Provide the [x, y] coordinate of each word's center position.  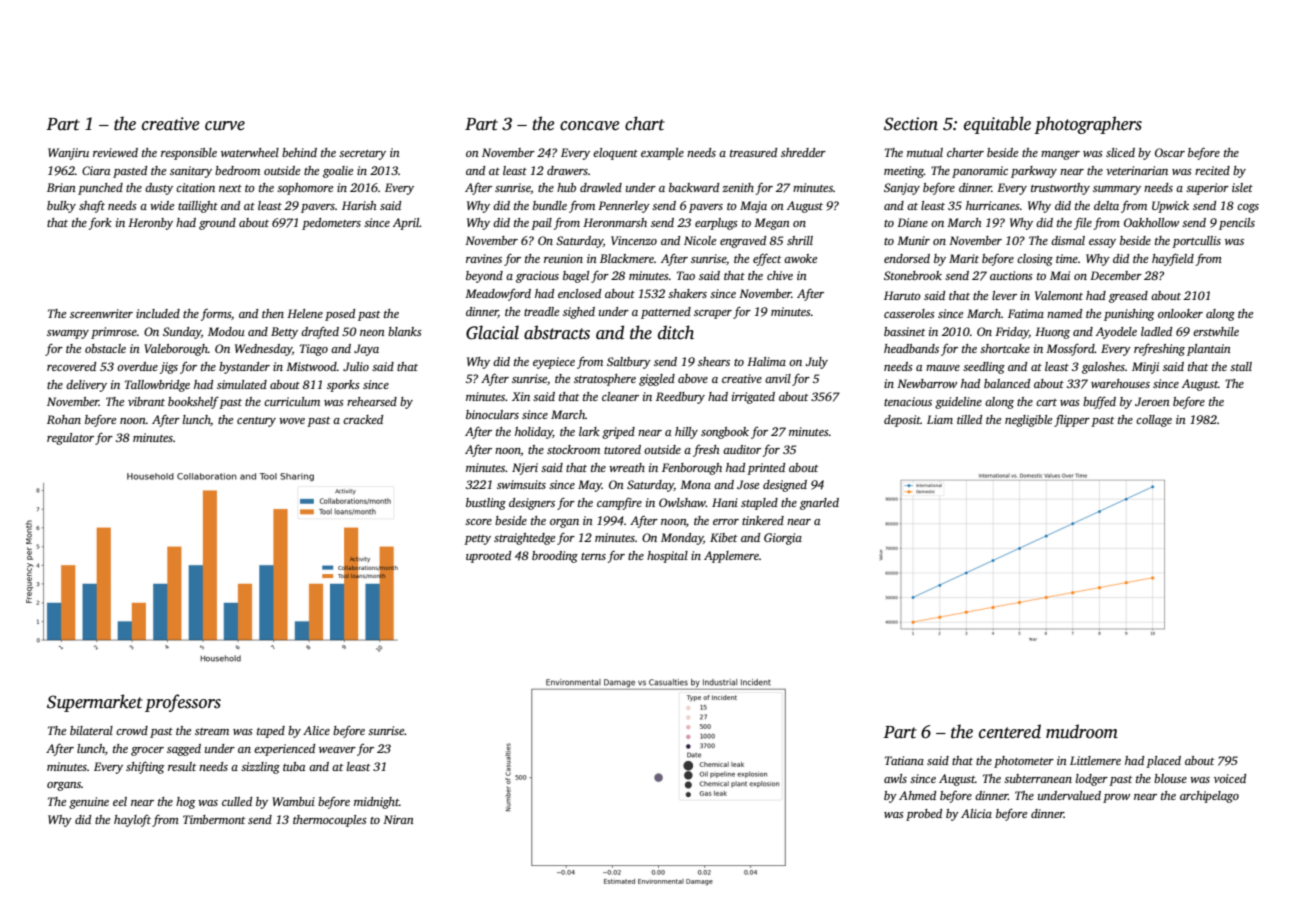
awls [895, 778]
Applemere [731, 557]
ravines [484, 258]
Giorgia [783, 539]
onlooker [1180, 313]
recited [1212, 170]
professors [183, 703]
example [662, 154]
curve [225, 126]
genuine [89, 803]
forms [216, 314]
